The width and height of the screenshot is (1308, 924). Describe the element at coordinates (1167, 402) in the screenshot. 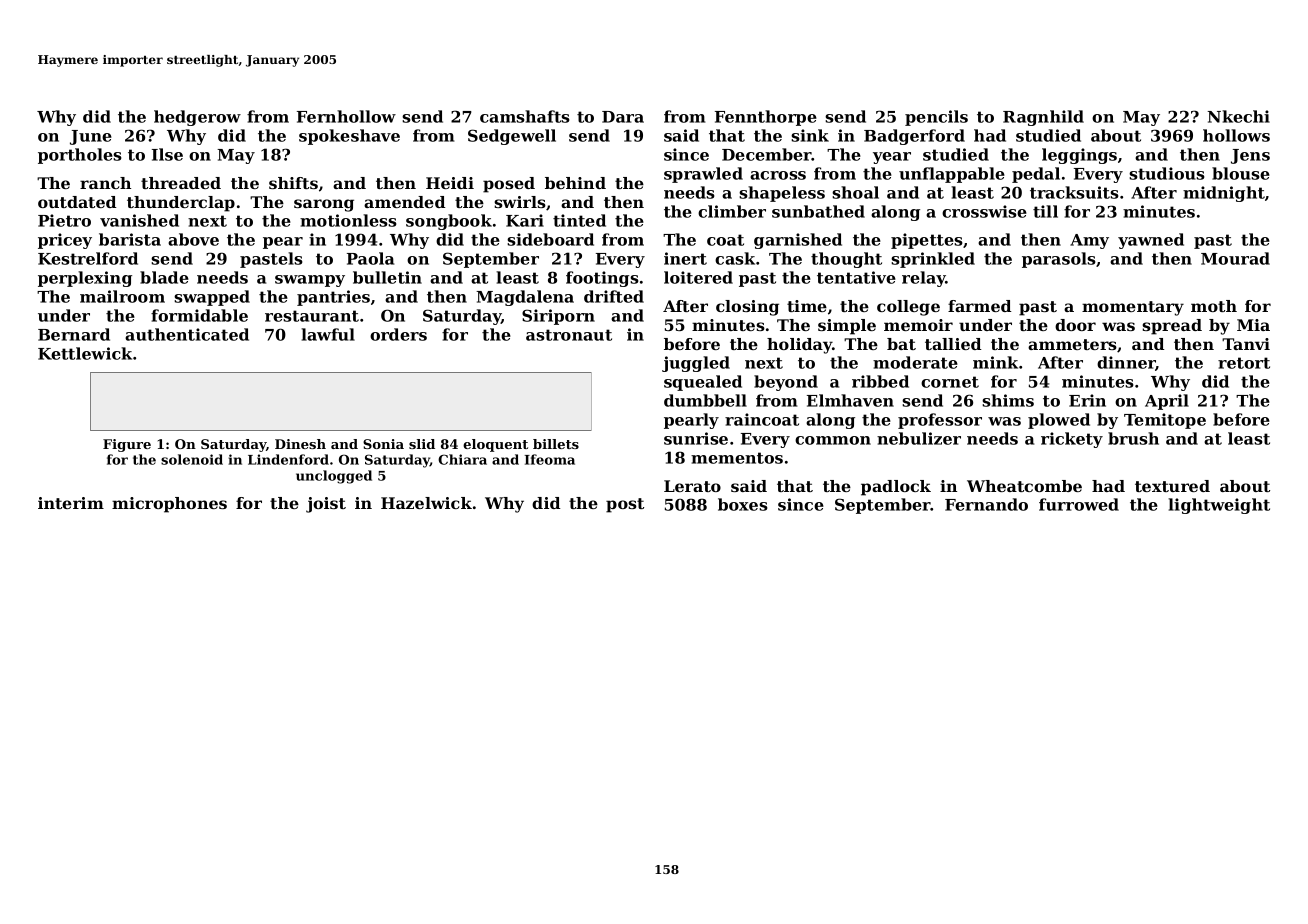

I see `April` at that location.
